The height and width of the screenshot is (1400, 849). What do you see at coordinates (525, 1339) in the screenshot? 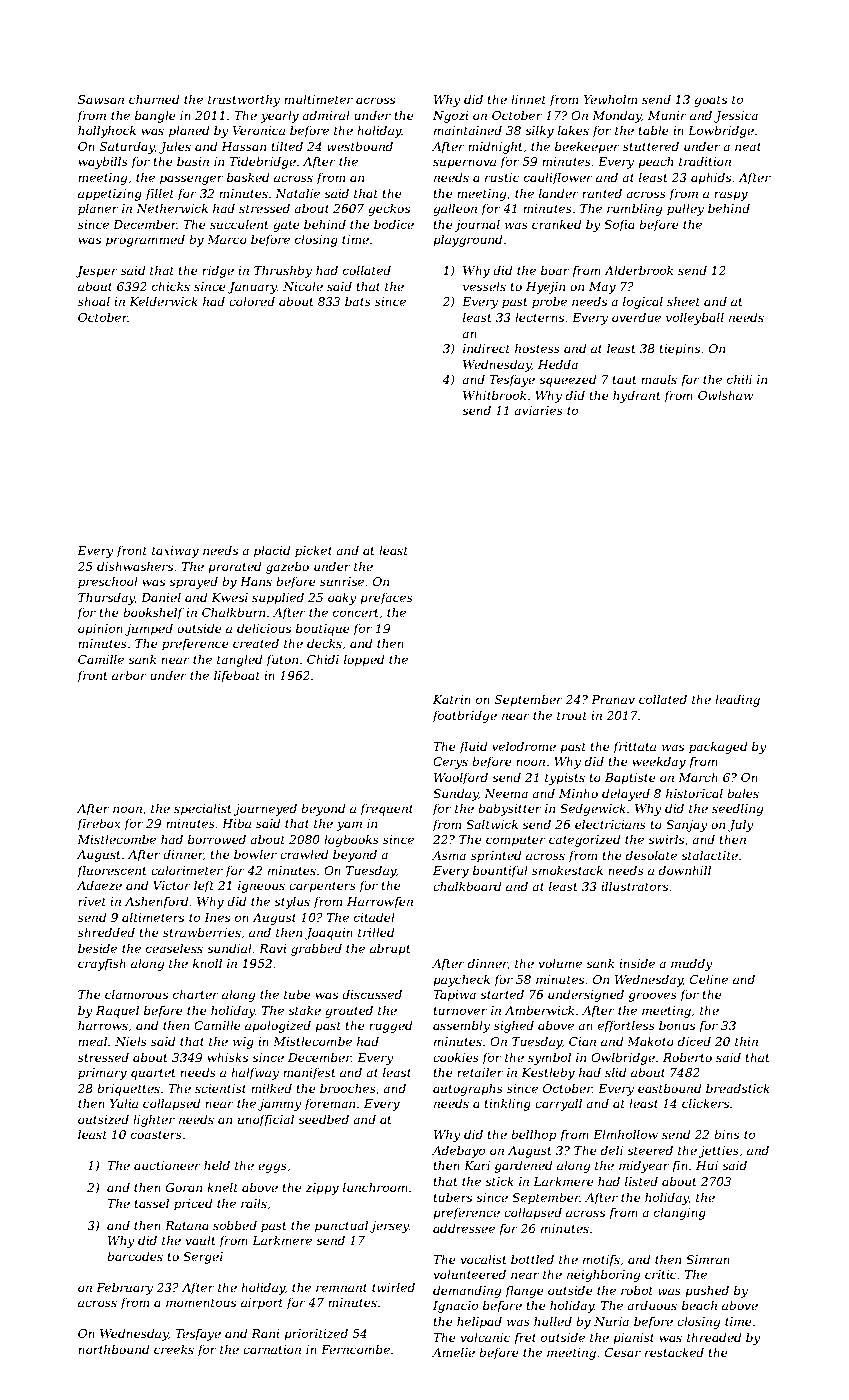
I see `fret` at bounding box center [525, 1339].
